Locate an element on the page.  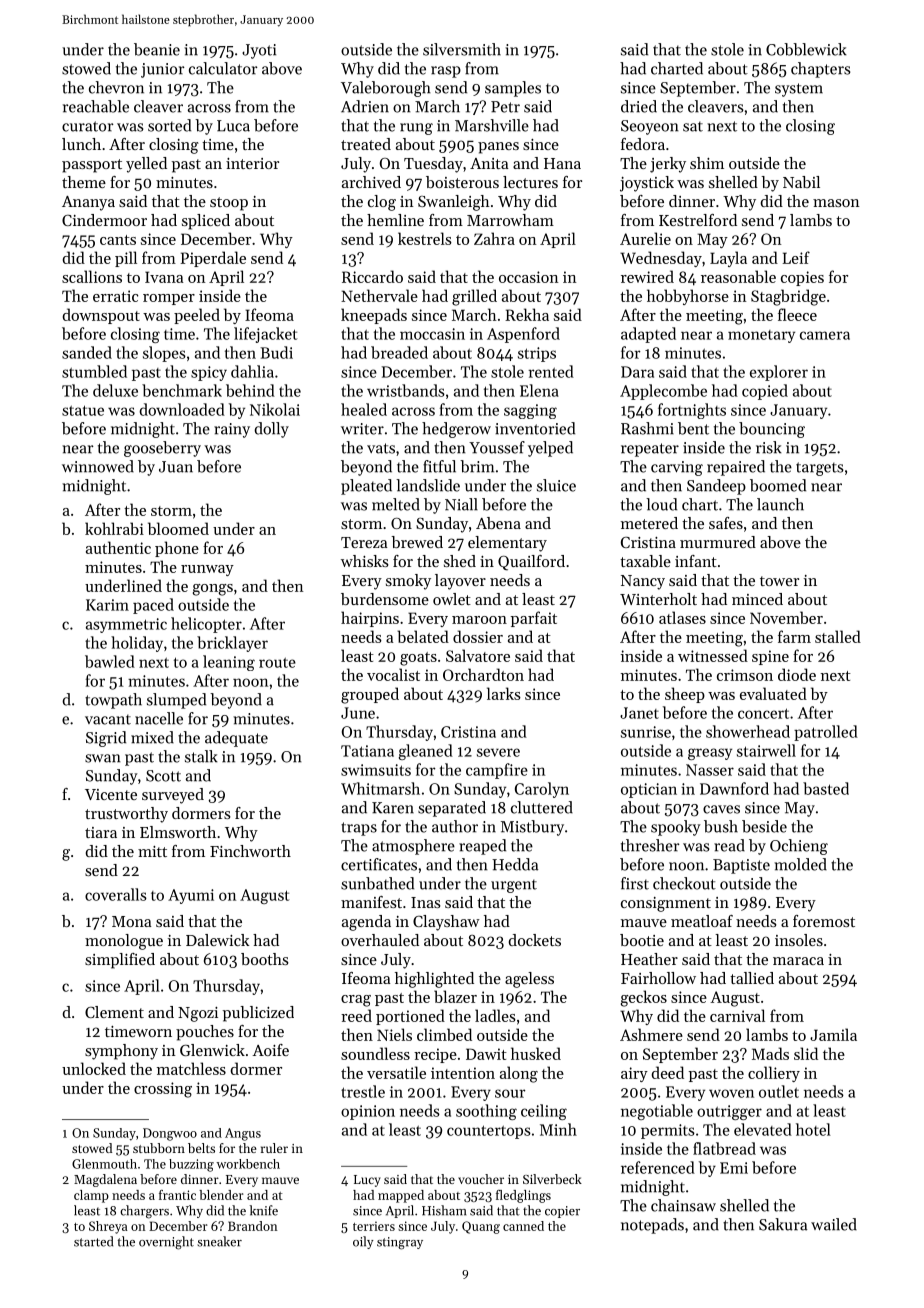
overnight is located at coordinates (166, 1243).
